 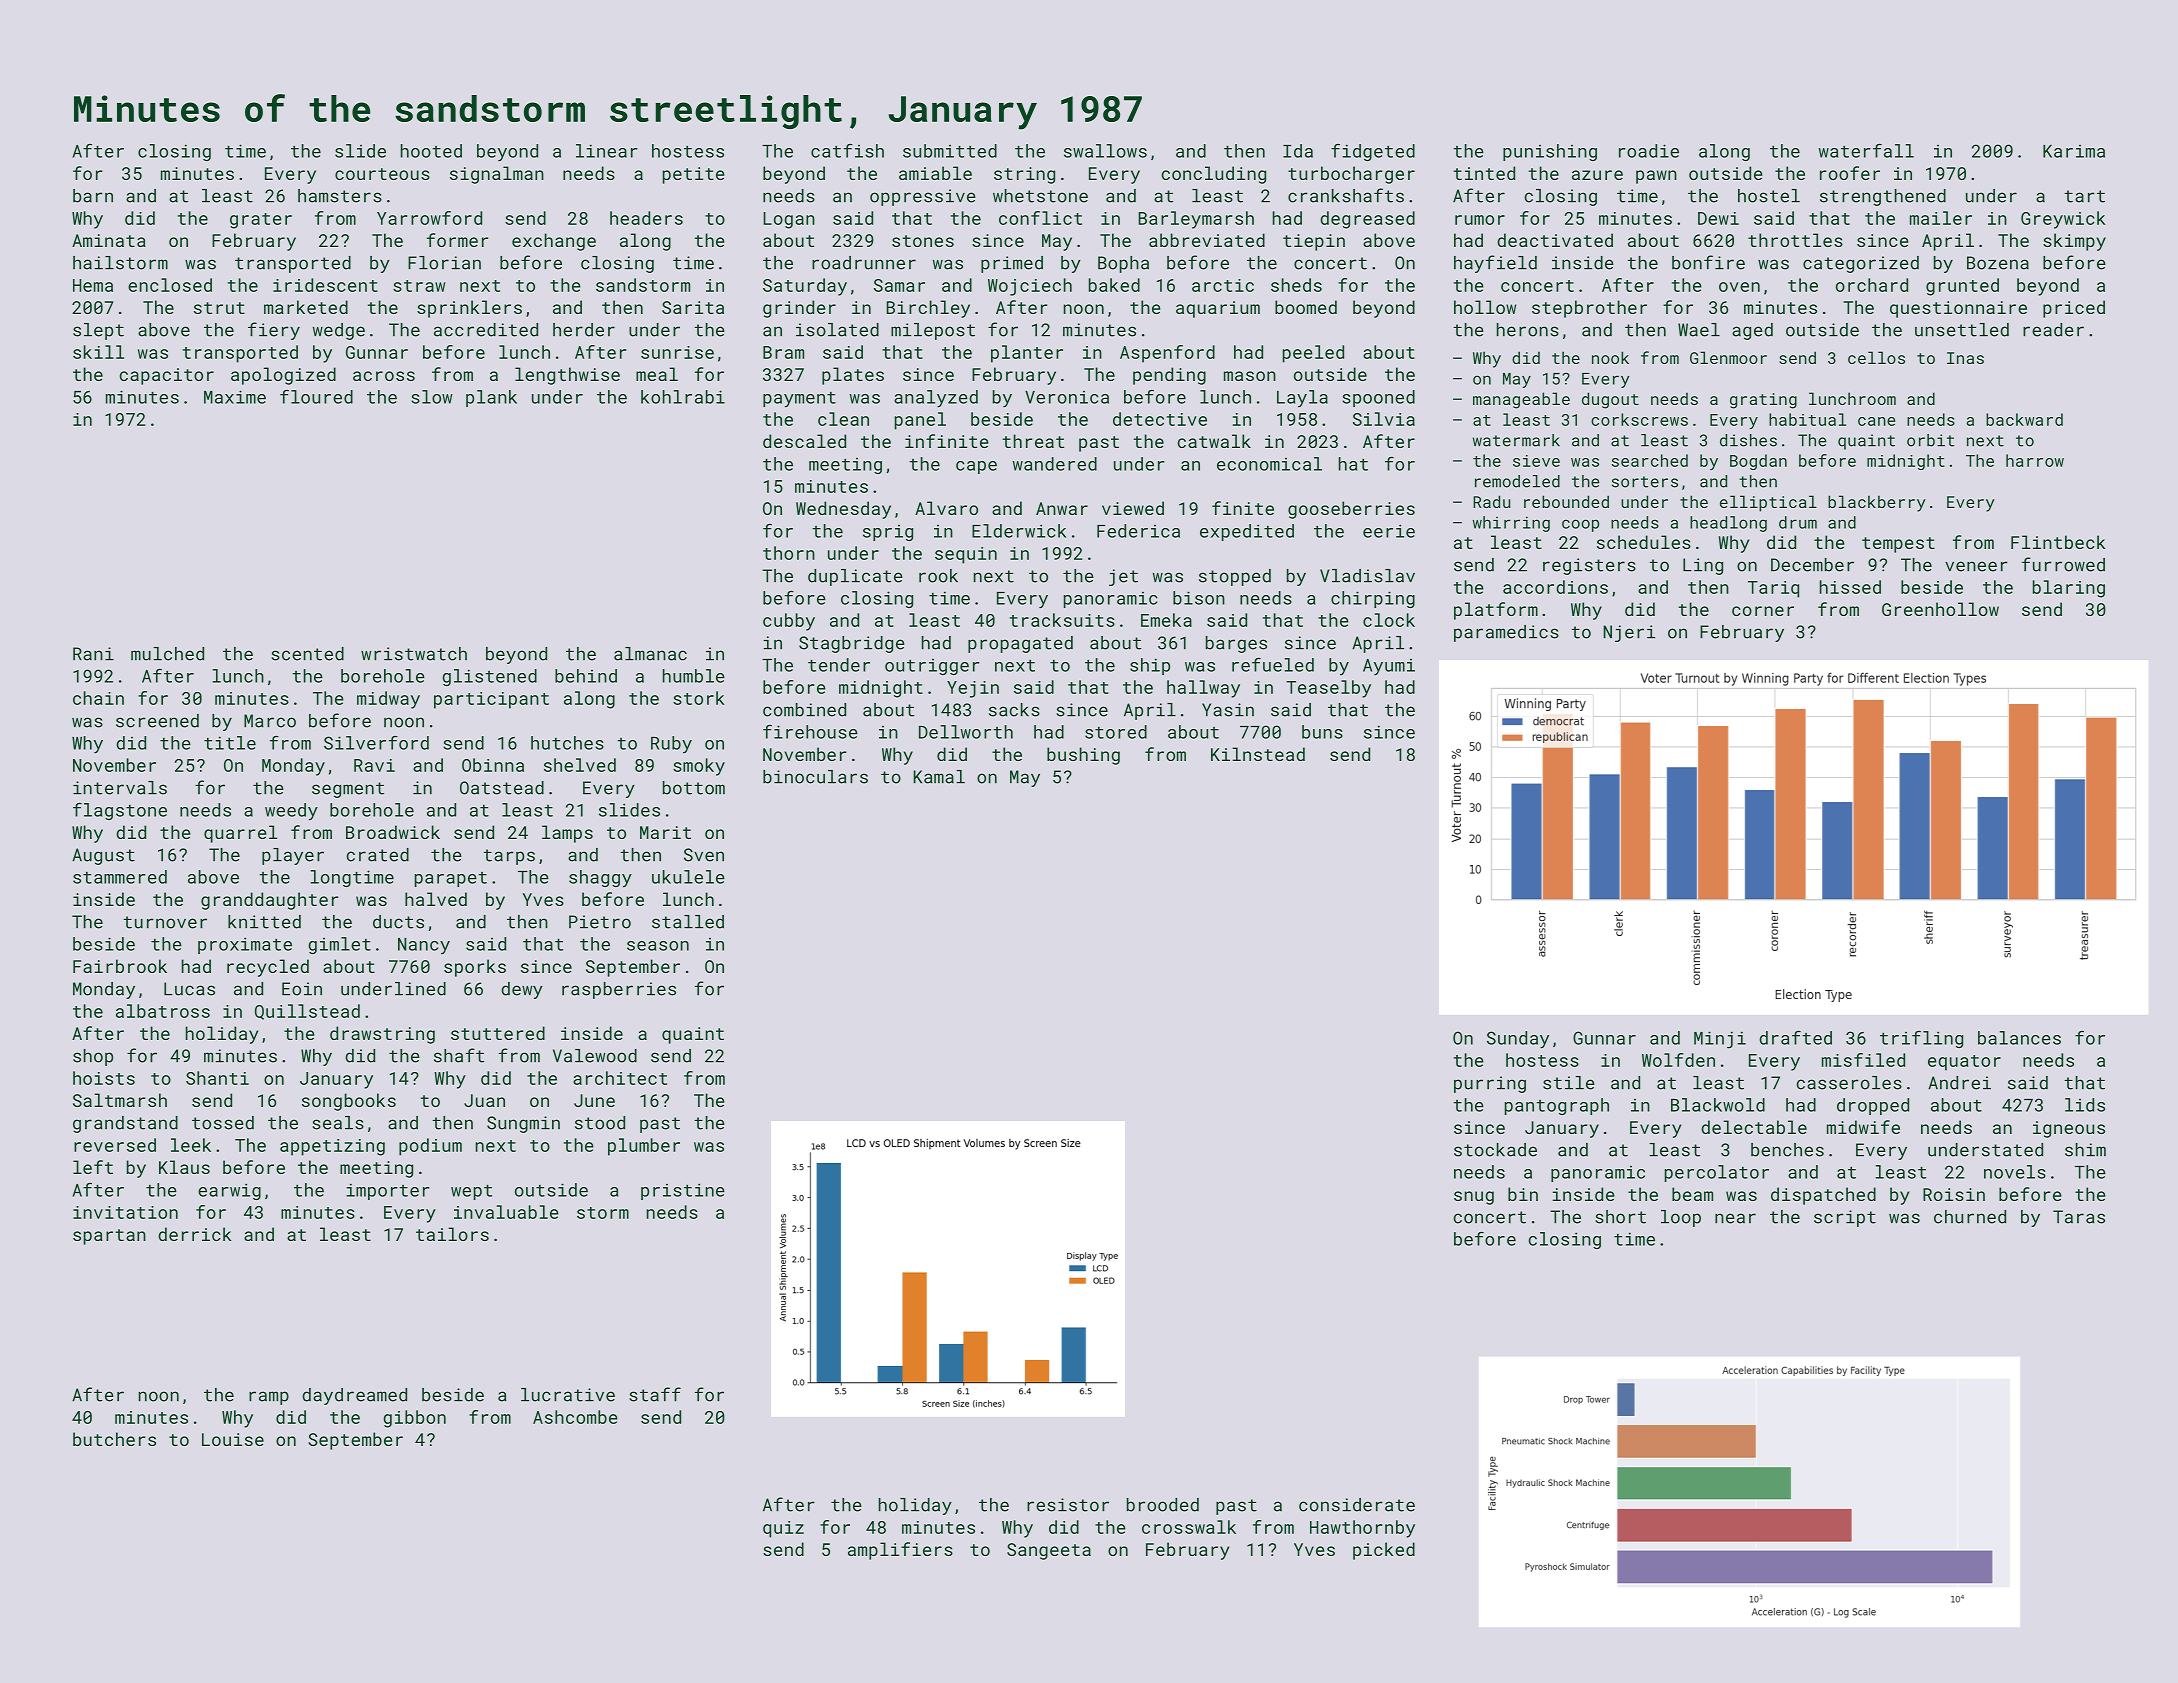 I want to click on Hema, so click(x=93, y=285).
